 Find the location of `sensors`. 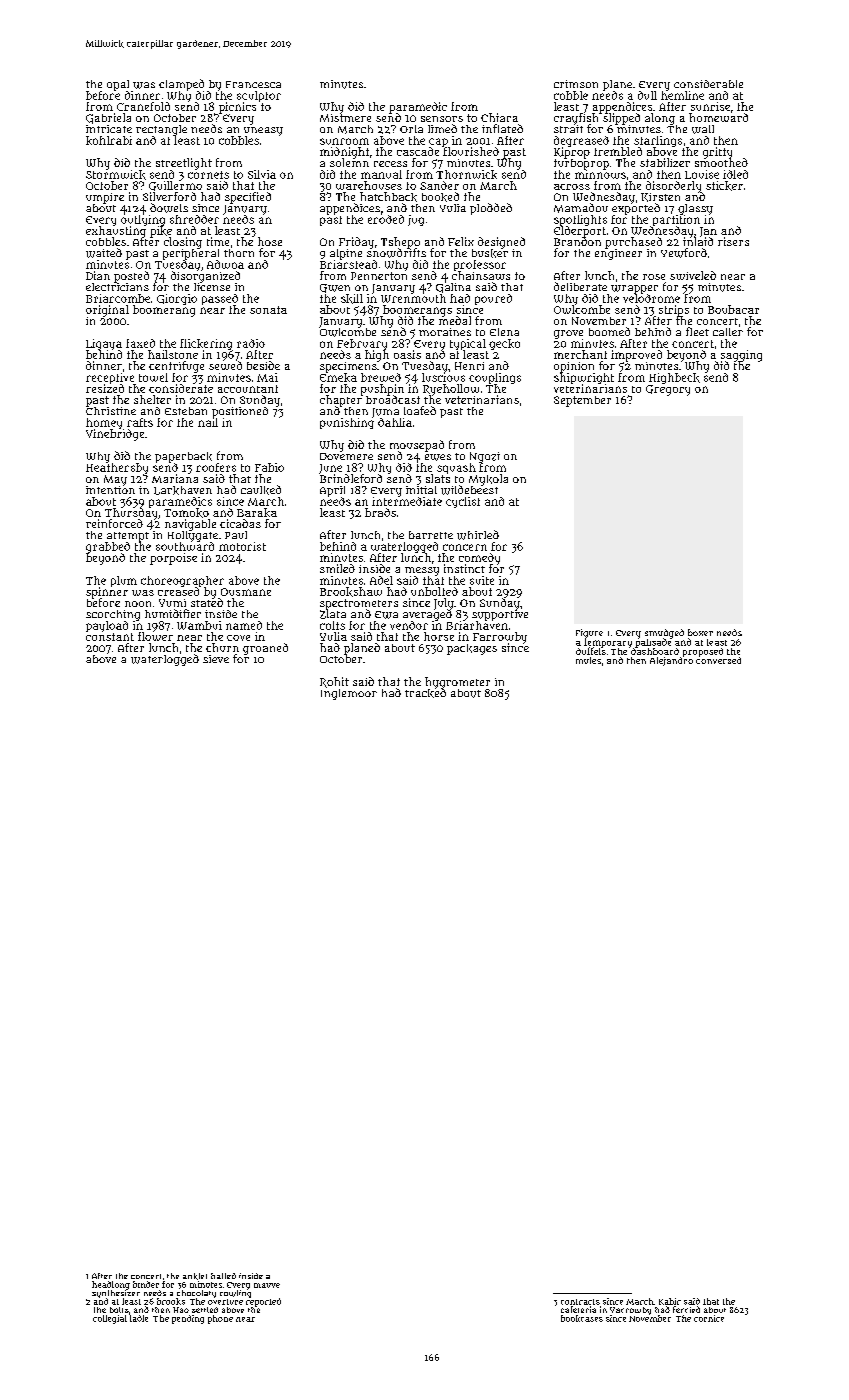

sensors is located at coordinates (442, 119).
